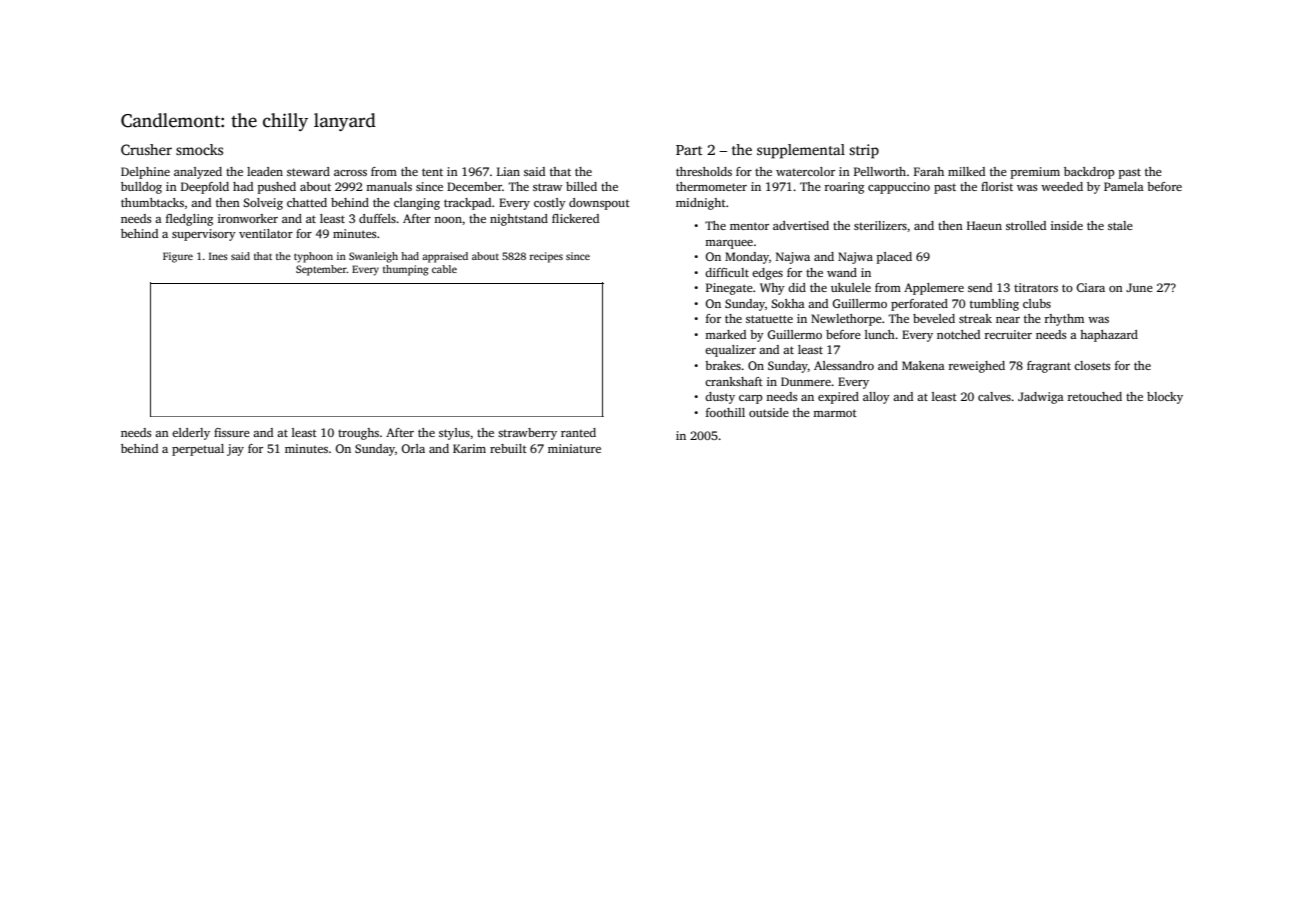 This page has height=924, width=1308. Describe the element at coordinates (321, 270) in the page. I see `September` at that location.
